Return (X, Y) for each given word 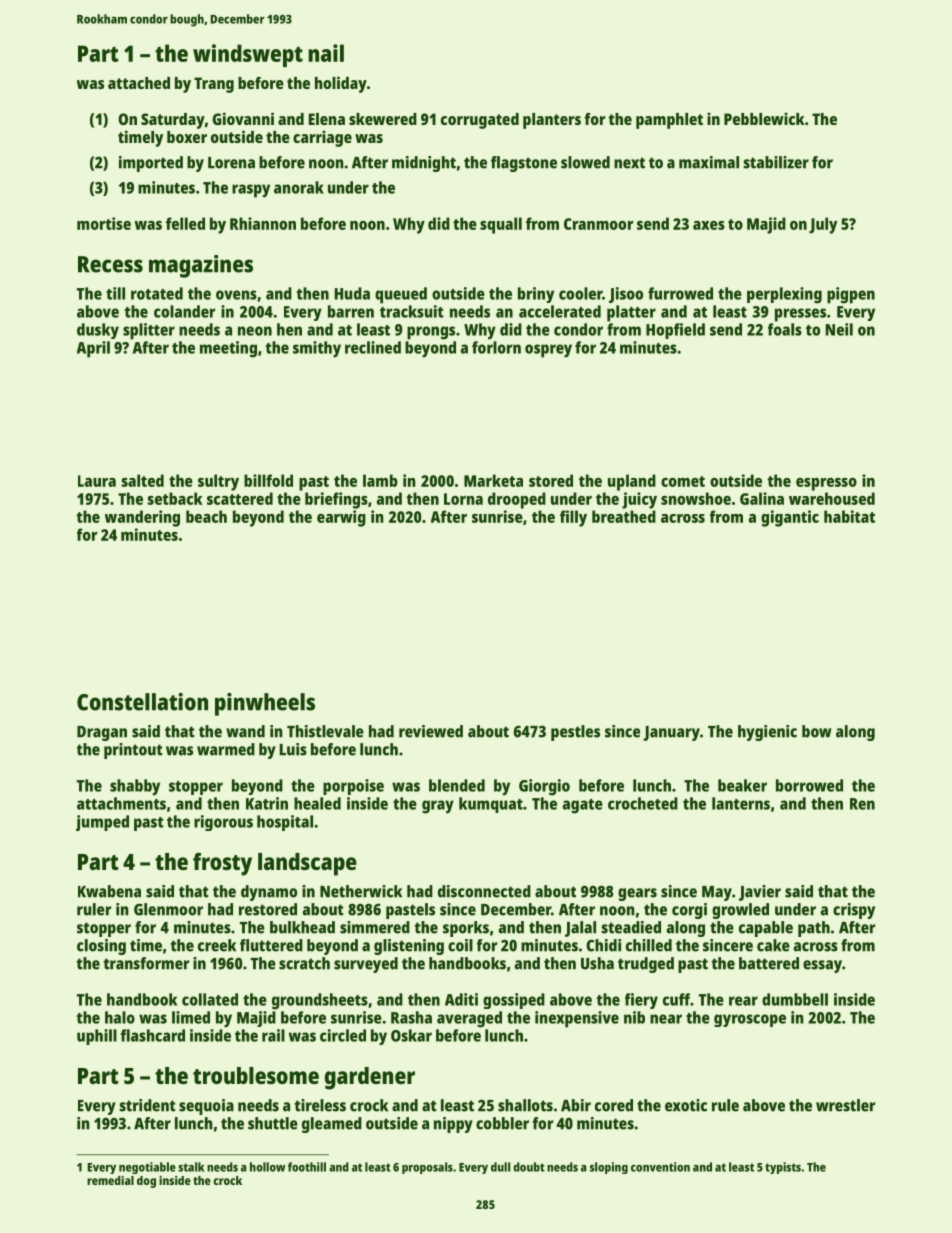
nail (326, 53)
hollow (267, 1167)
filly (573, 518)
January (671, 733)
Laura (97, 481)
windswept (248, 55)
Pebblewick (764, 118)
